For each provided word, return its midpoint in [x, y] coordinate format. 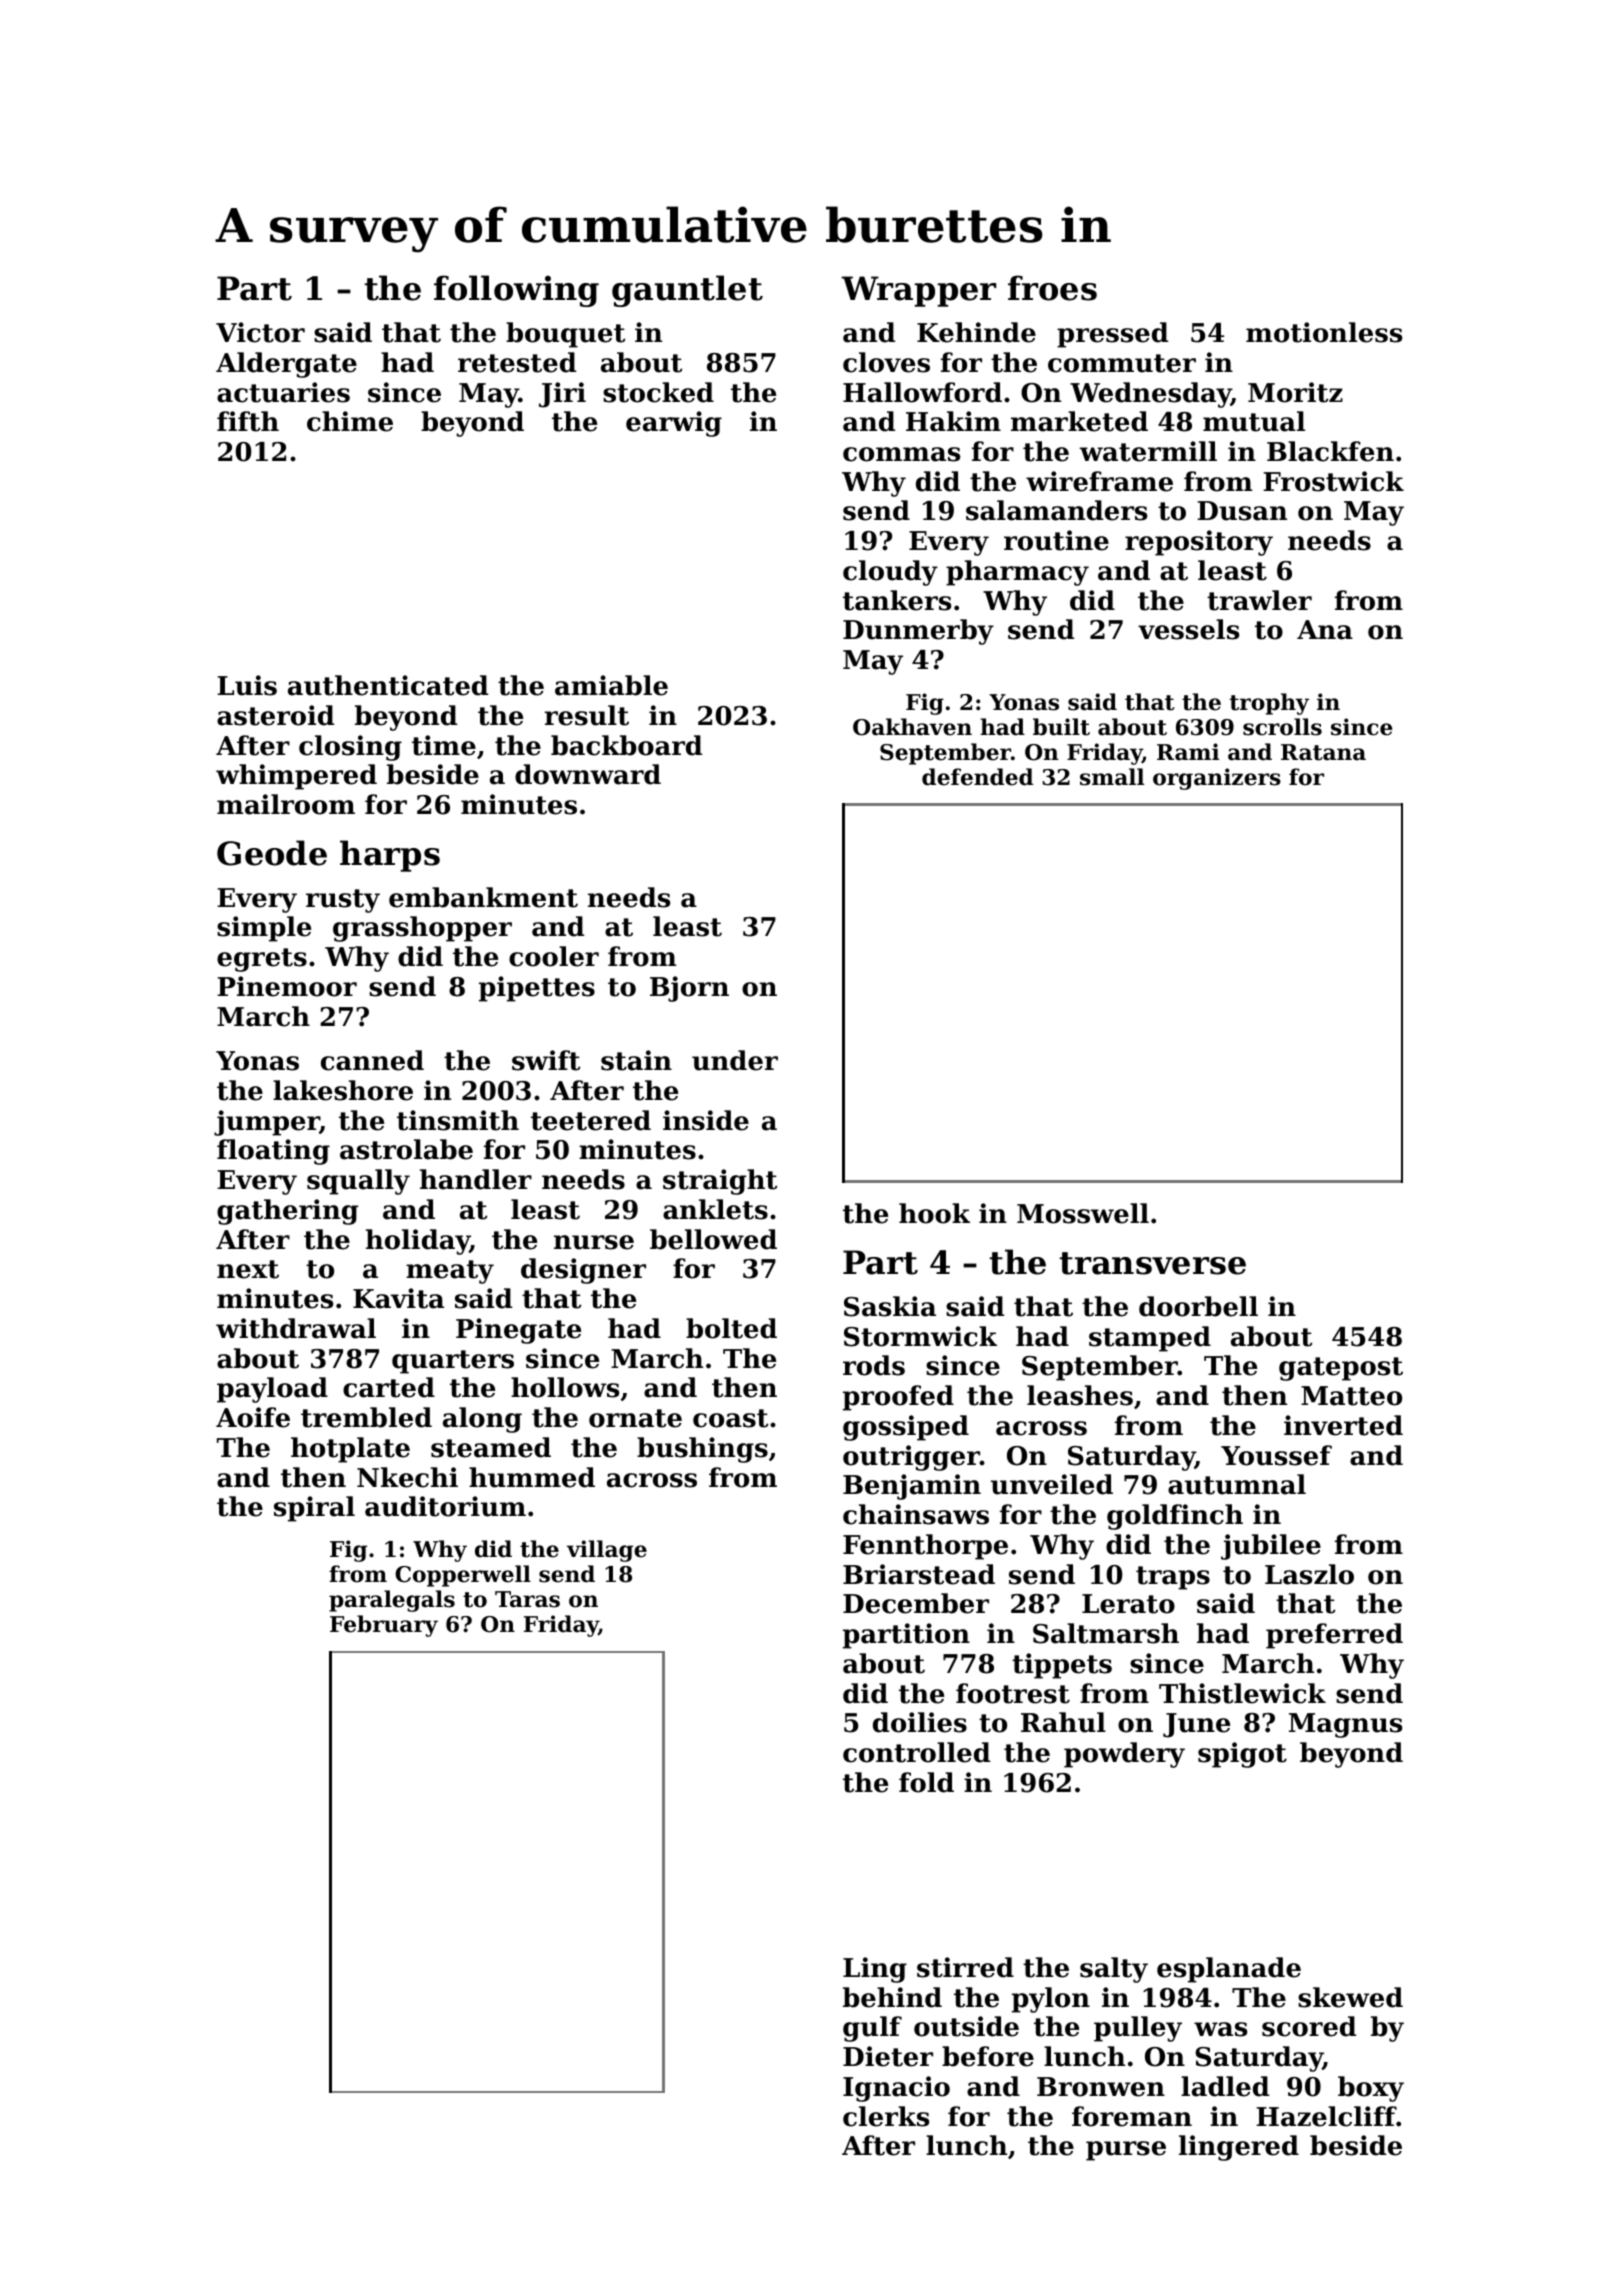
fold [926, 1782]
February [384, 1626]
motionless [1324, 332]
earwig [674, 424]
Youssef [1276, 1455]
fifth [248, 421]
